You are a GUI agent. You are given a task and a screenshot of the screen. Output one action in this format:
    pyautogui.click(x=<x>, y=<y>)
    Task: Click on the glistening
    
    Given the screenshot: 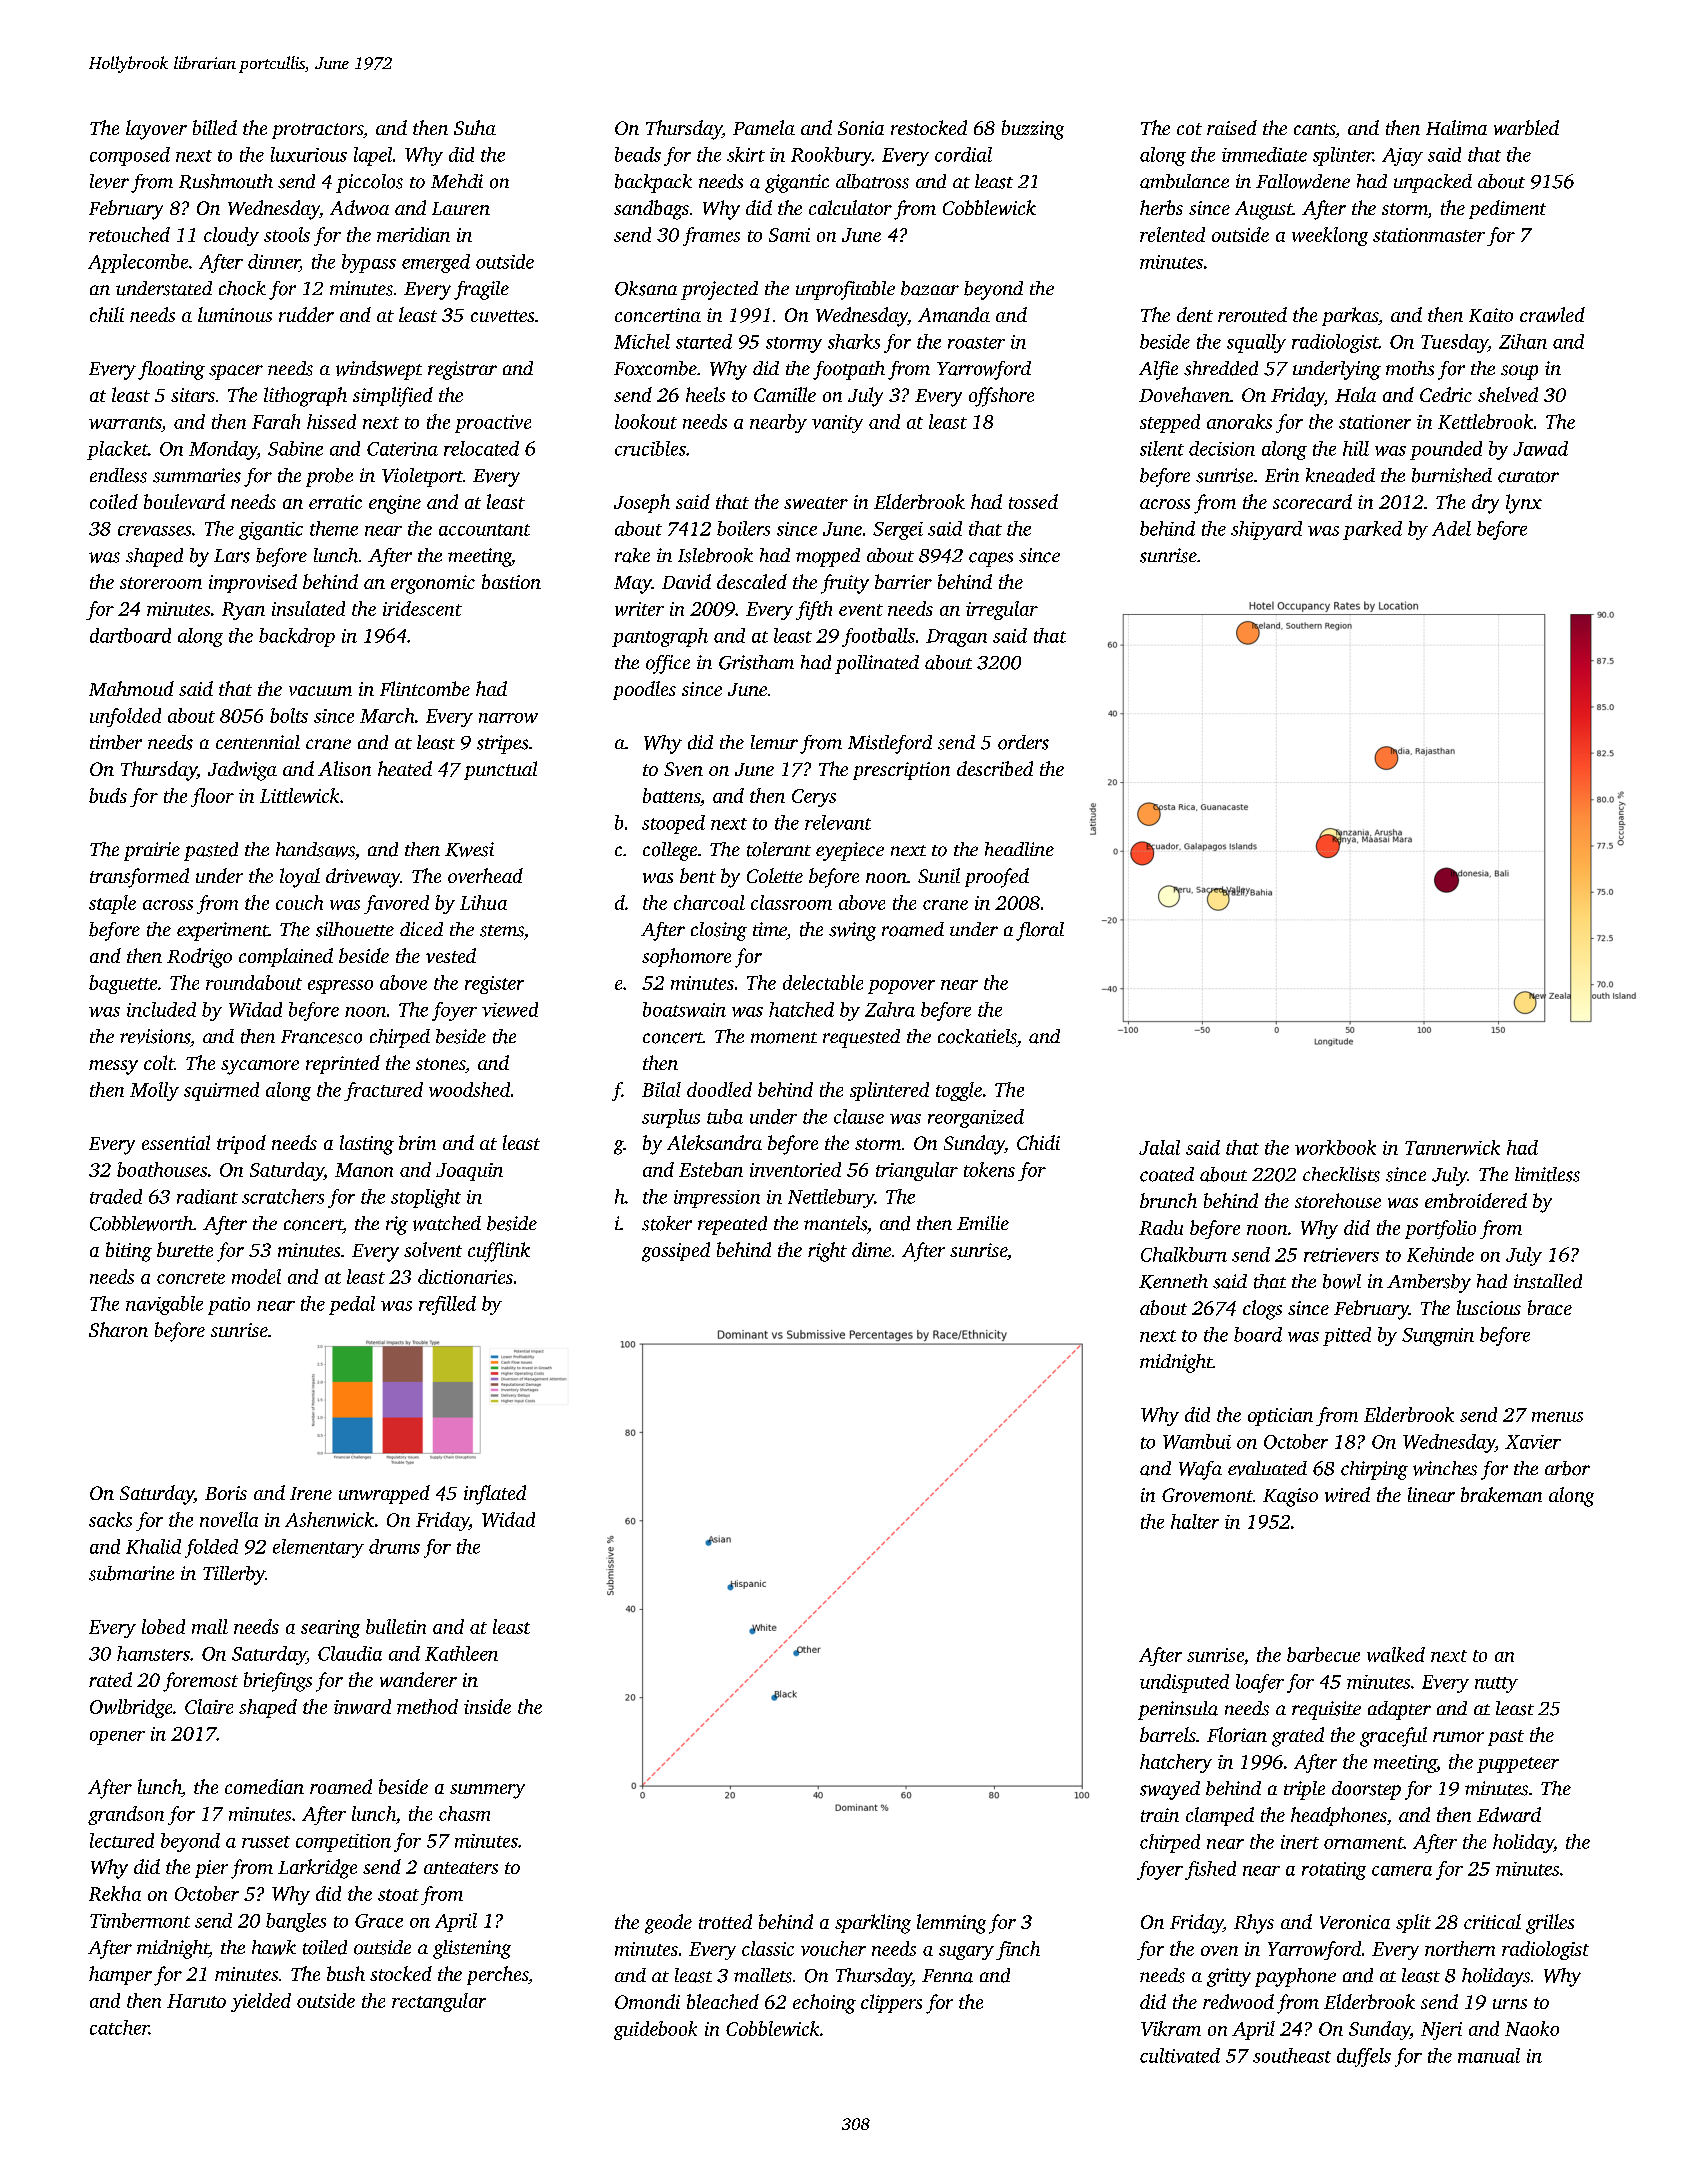 What is the action you would take?
    pyautogui.click(x=472, y=1949)
